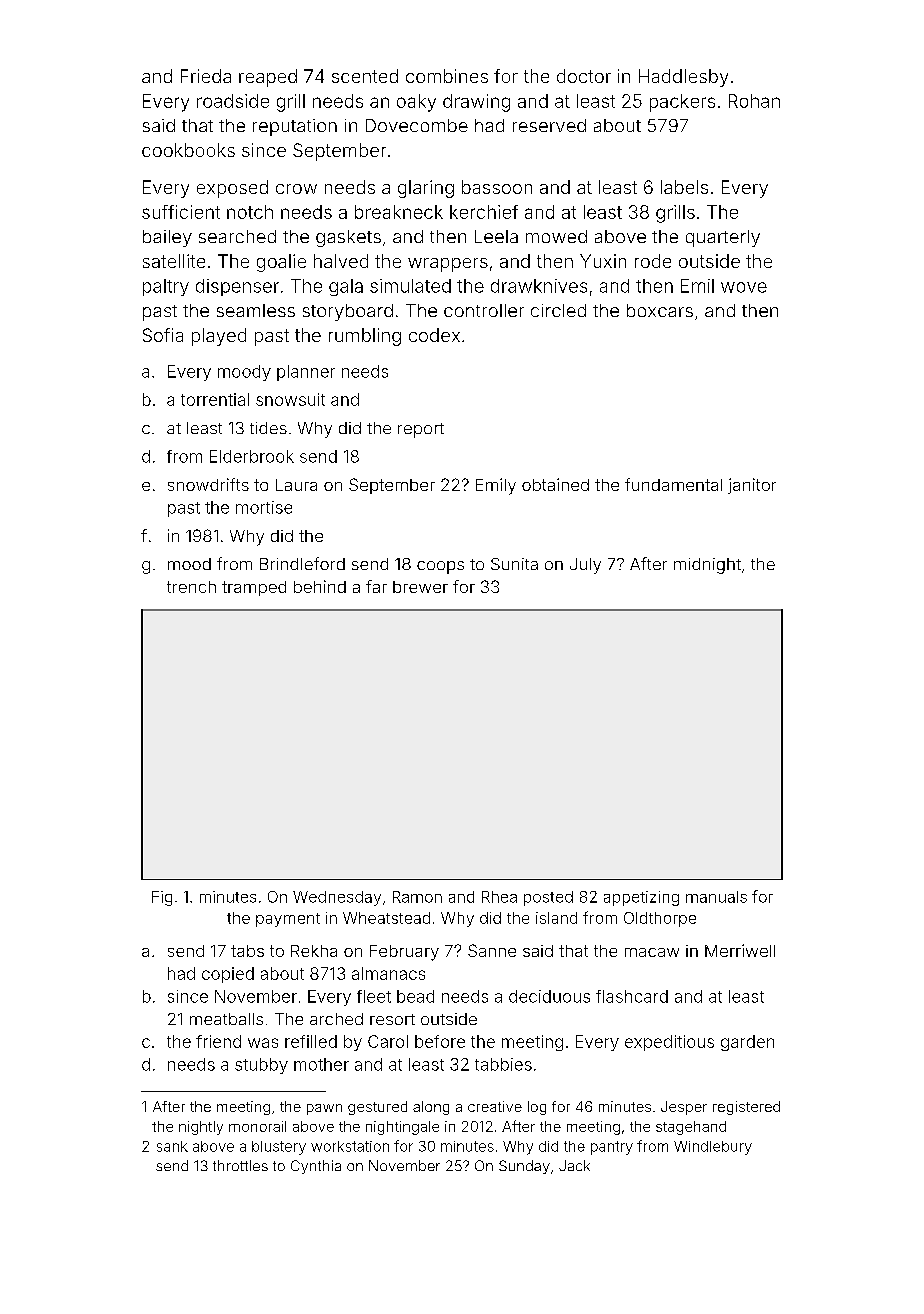  What do you see at coordinates (288, 920) in the page?
I see `payment` at bounding box center [288, 920].
